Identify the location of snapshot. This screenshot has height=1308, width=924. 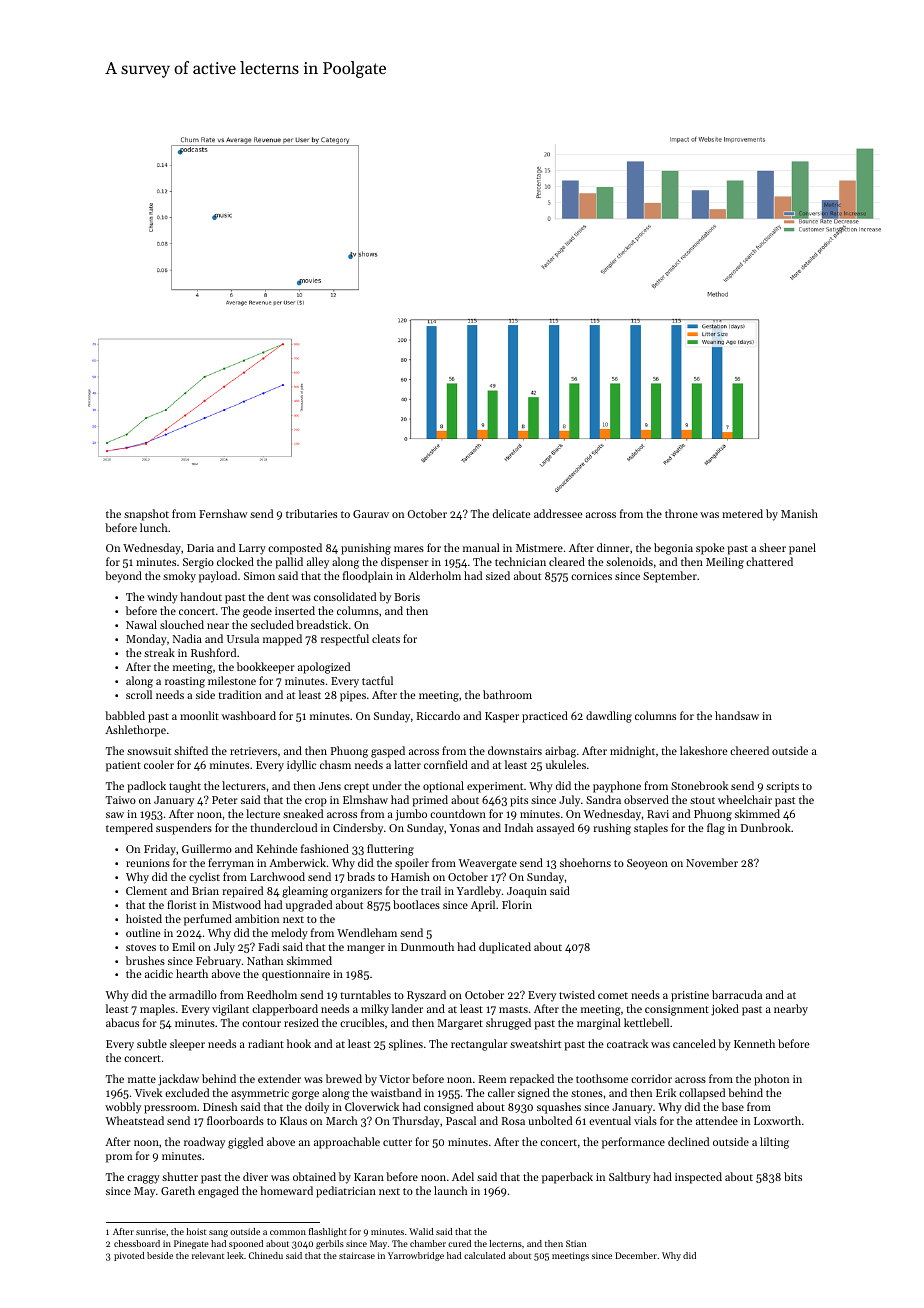
(146, 515).
